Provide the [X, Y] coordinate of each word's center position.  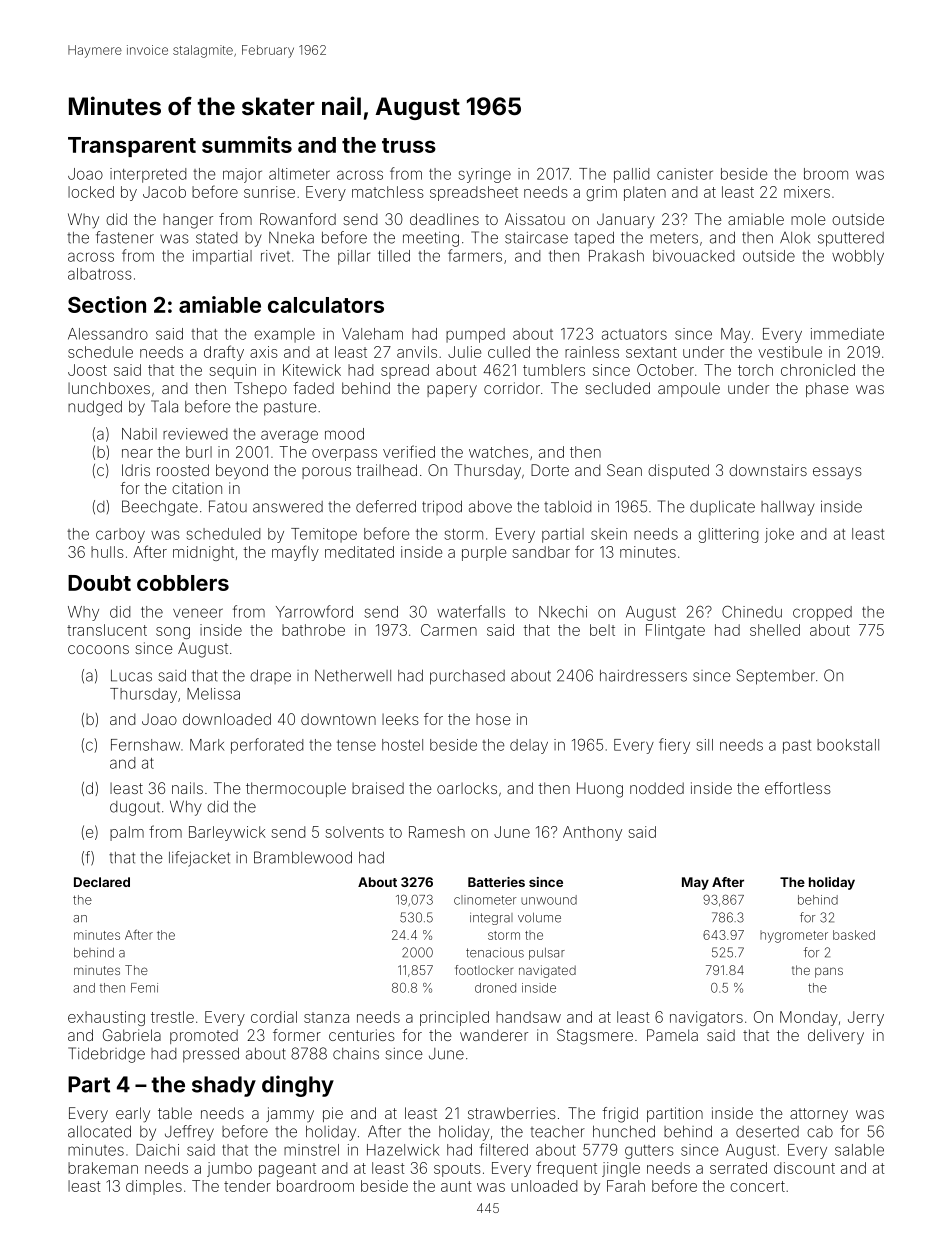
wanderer [494, 1035]
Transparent [132, 147]
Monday [809, 1018]
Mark [207, 745]
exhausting [106, 1018]
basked [854, 935]
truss [409, 145]
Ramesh [437, 832]
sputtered [851, 239]
